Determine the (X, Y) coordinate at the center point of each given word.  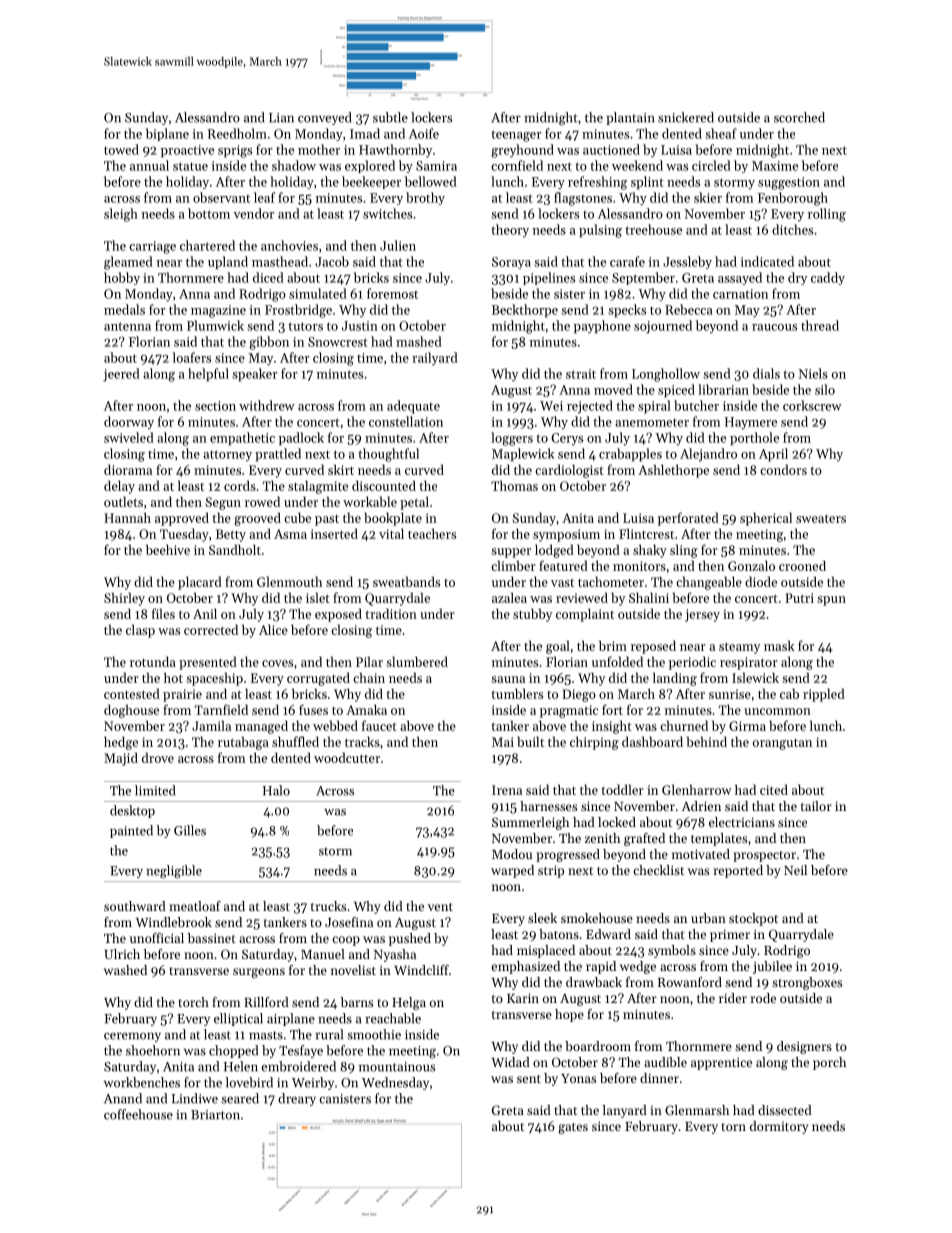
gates (573, 1128)
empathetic (242, 439)
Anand (123, 1098)
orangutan (782, 744)
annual (149, 165)
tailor (816, 806)
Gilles (190, 830)
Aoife (424, 133)
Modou (512, 854)
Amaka (366, 709)
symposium (566, 535)
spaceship (214, 679)
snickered (686, 117)
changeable (709, 583)
